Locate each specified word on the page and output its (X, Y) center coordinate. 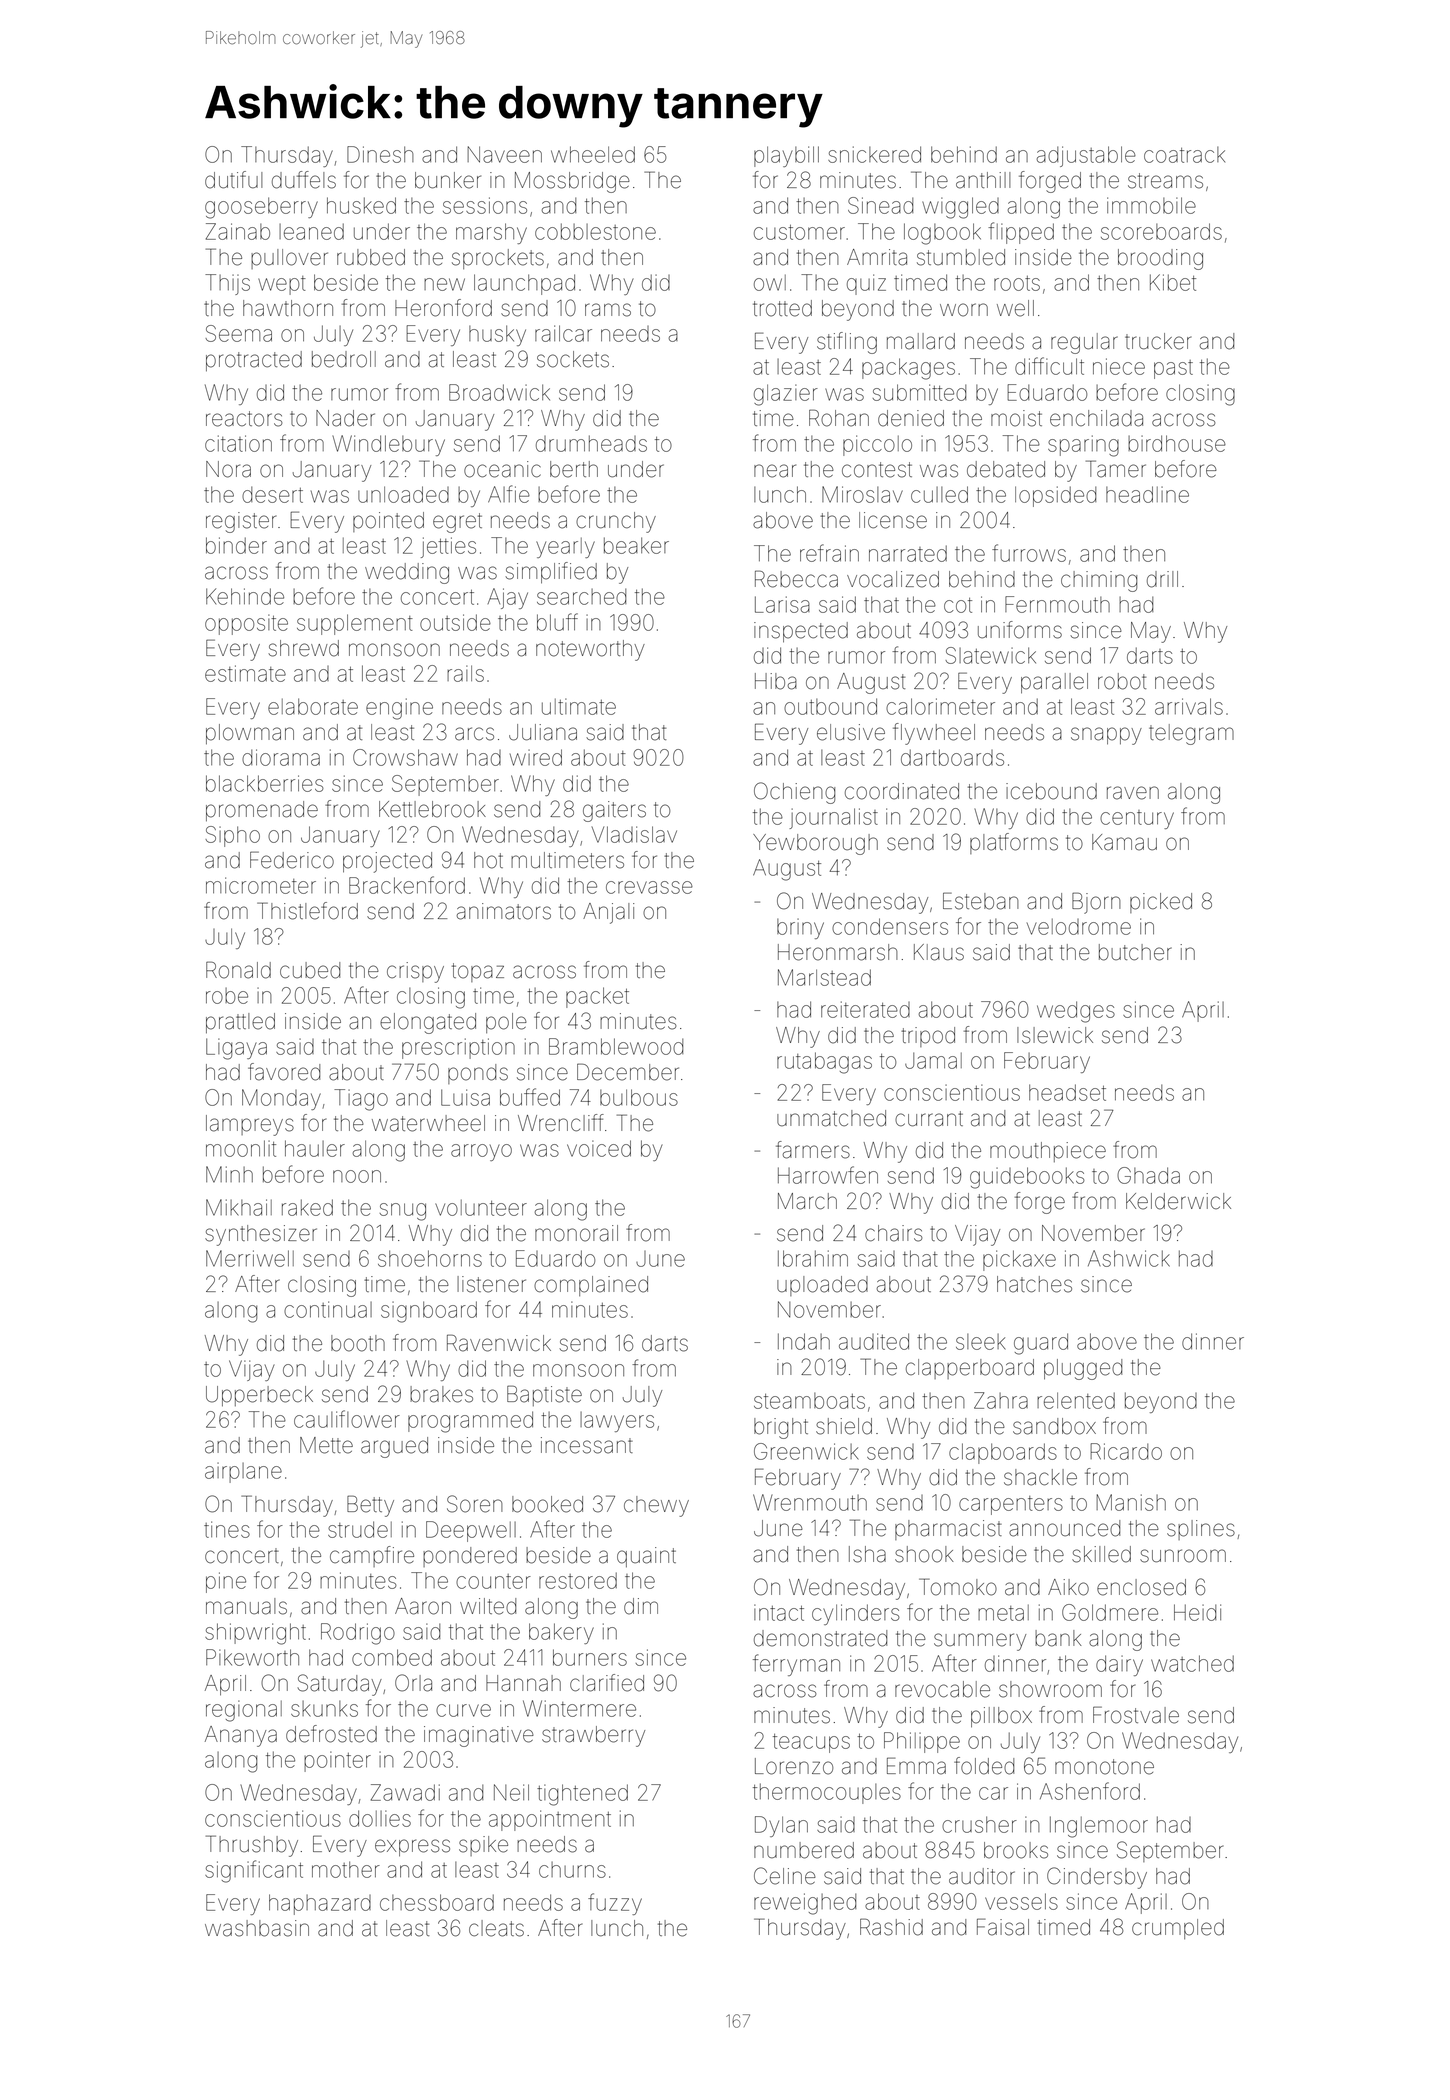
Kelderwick (1178, 1201)
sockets (573, 359)
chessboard (437, 1902)
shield (844, 1426)
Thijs (227, 284)
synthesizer (261, 1235)
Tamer (1116, 469)
